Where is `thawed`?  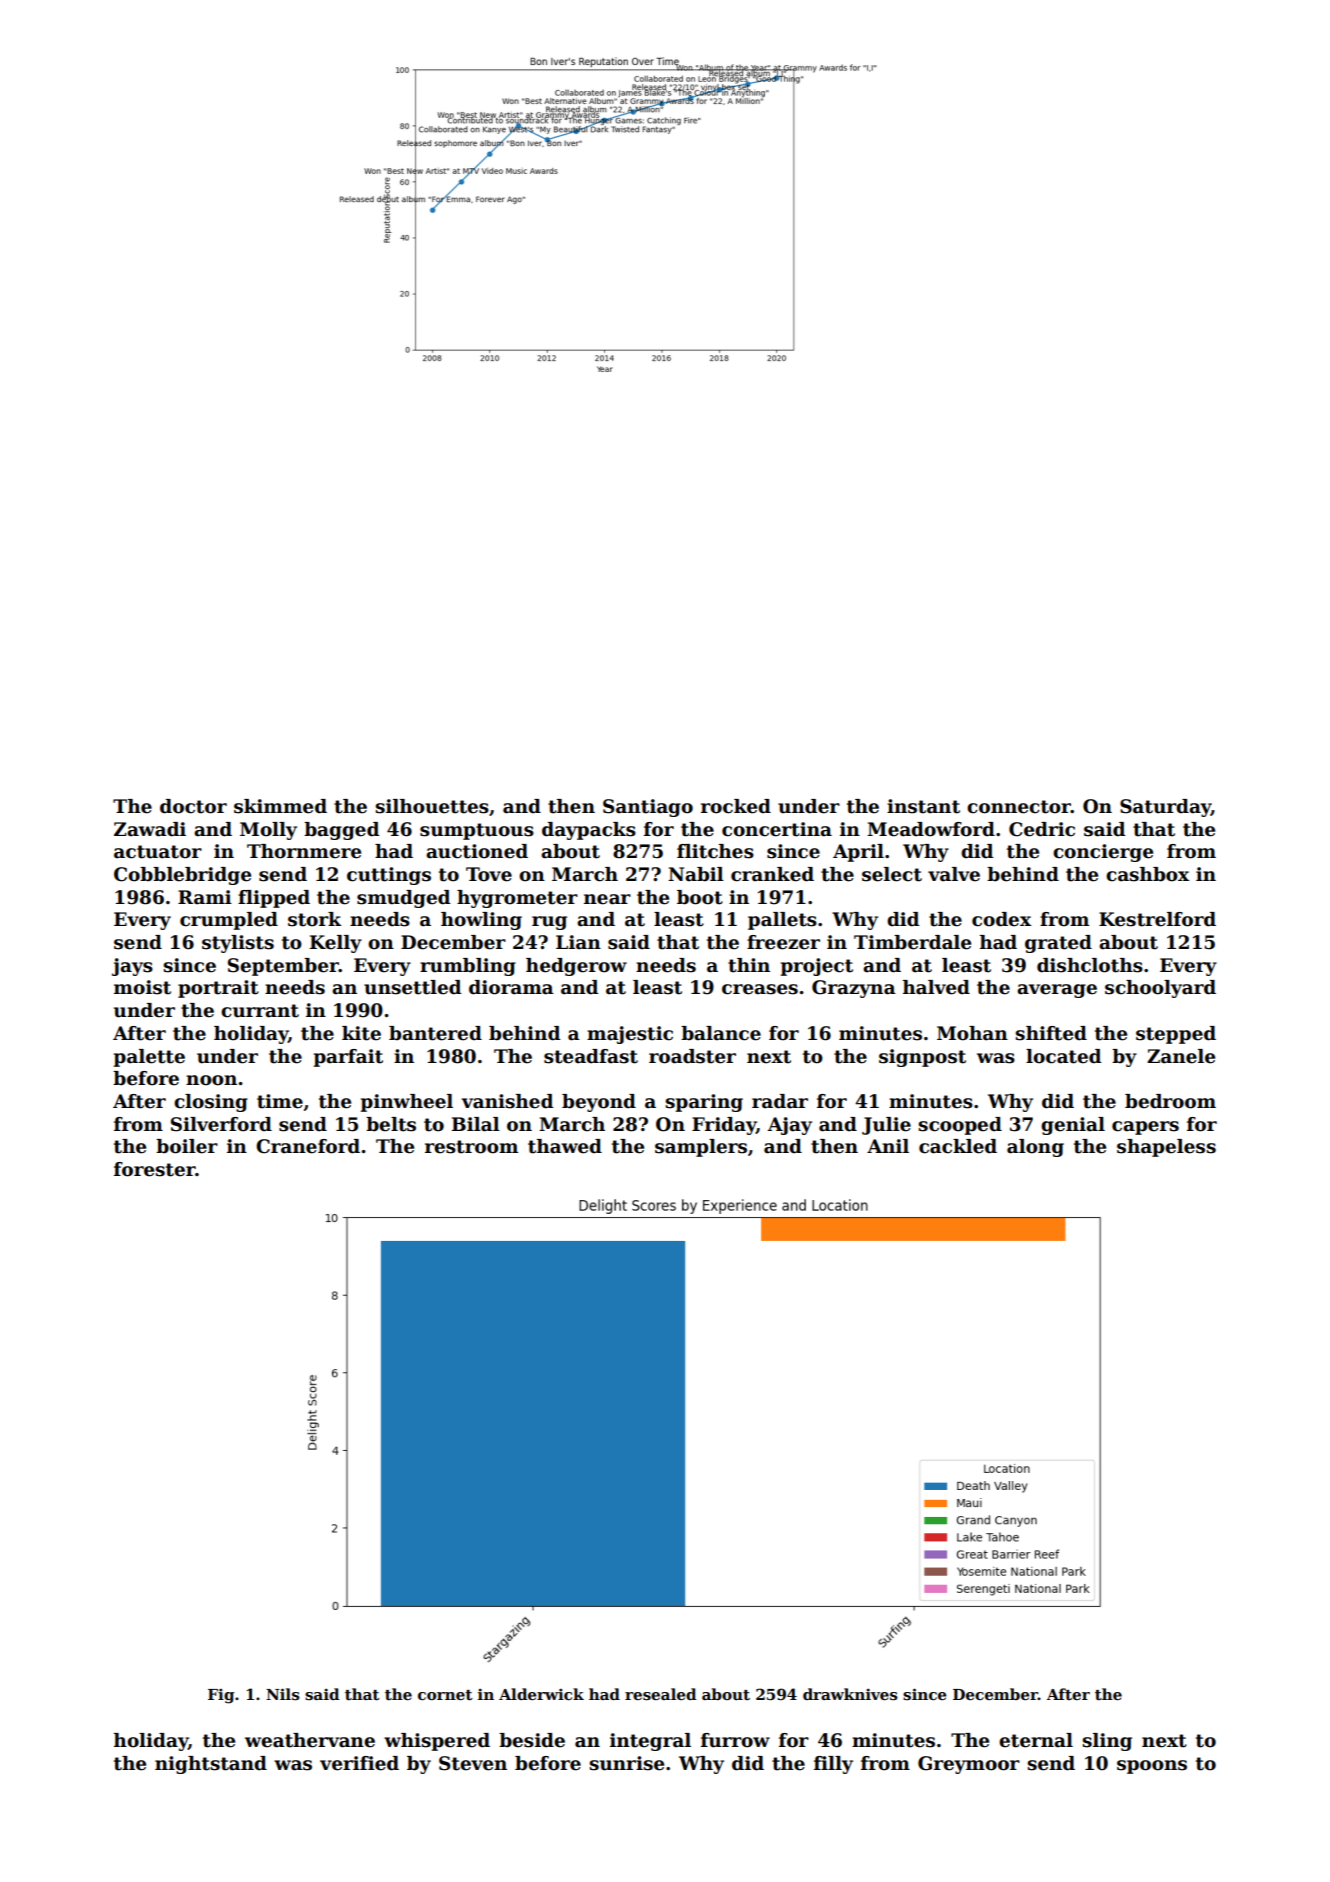 thawed is located at coordinates (565, 1146).
